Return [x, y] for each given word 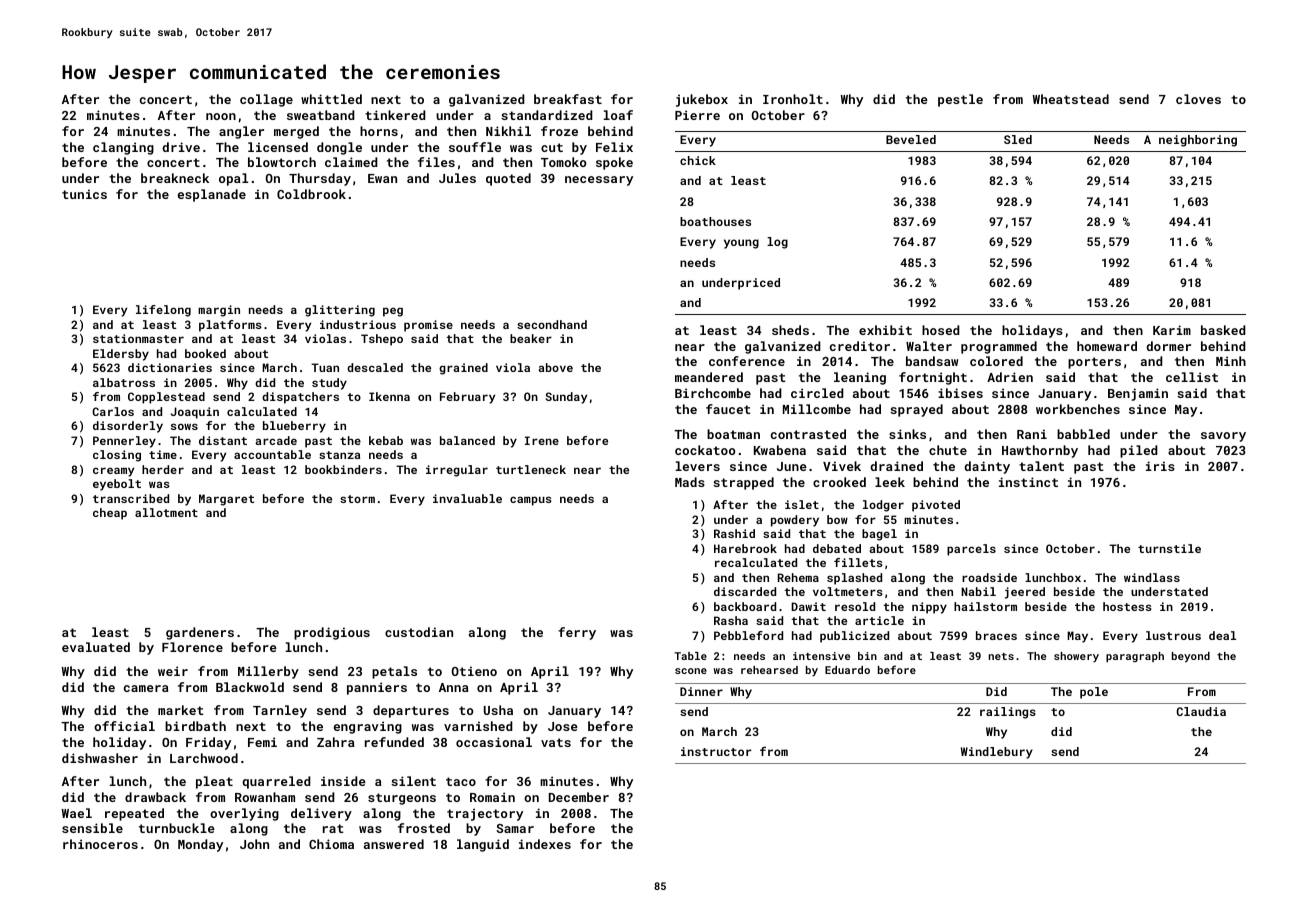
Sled [1018, 139]
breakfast [568, 99]
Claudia [1201, 711]
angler [241, 132]
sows [184, 426]
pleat [214, 782]
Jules [457, 178]
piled [1139, 451]
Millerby [268, 672]
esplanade [211, 195]
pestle [960, 100]
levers [698, 466]
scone [691, 671]
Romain [492, 797]
